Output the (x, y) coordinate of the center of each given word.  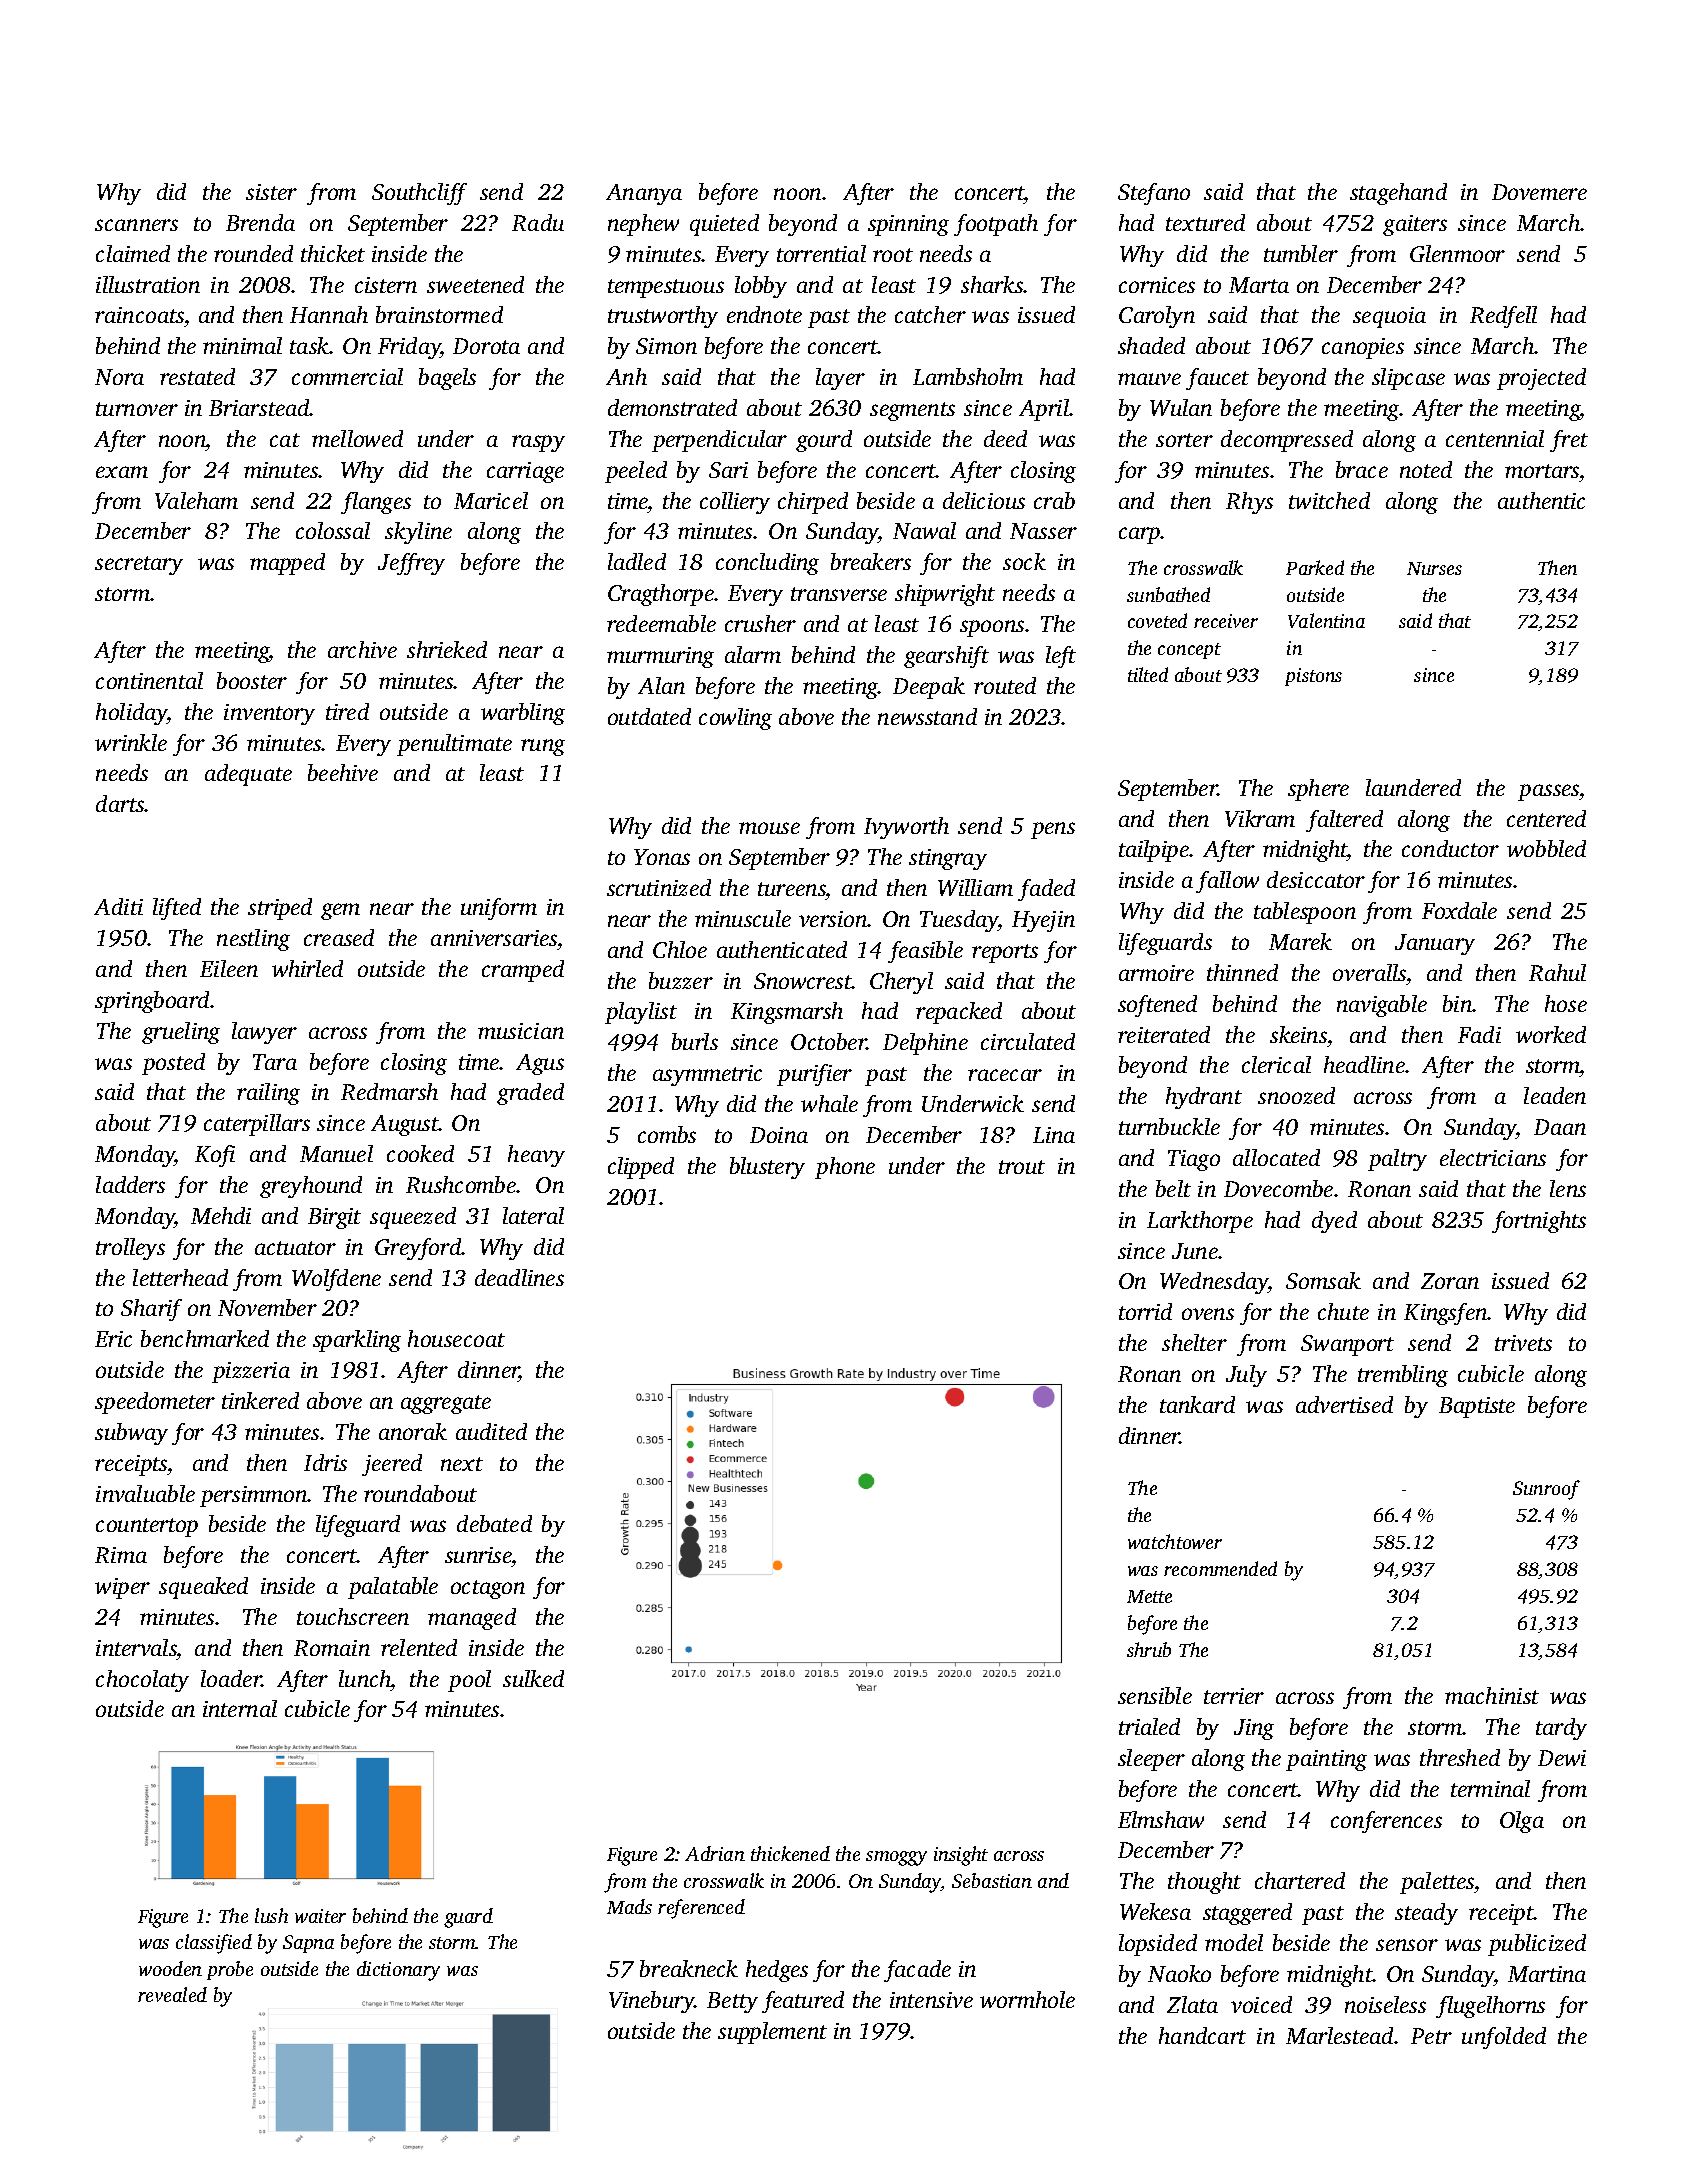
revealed (172, 1994)
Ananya (644, 194)
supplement (772, 2033)
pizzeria (251, 1372)
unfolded (1504, 2038)
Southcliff (419, 194)
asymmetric (707, 1075)
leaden (1555, 1095)
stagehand (1398, 194)
